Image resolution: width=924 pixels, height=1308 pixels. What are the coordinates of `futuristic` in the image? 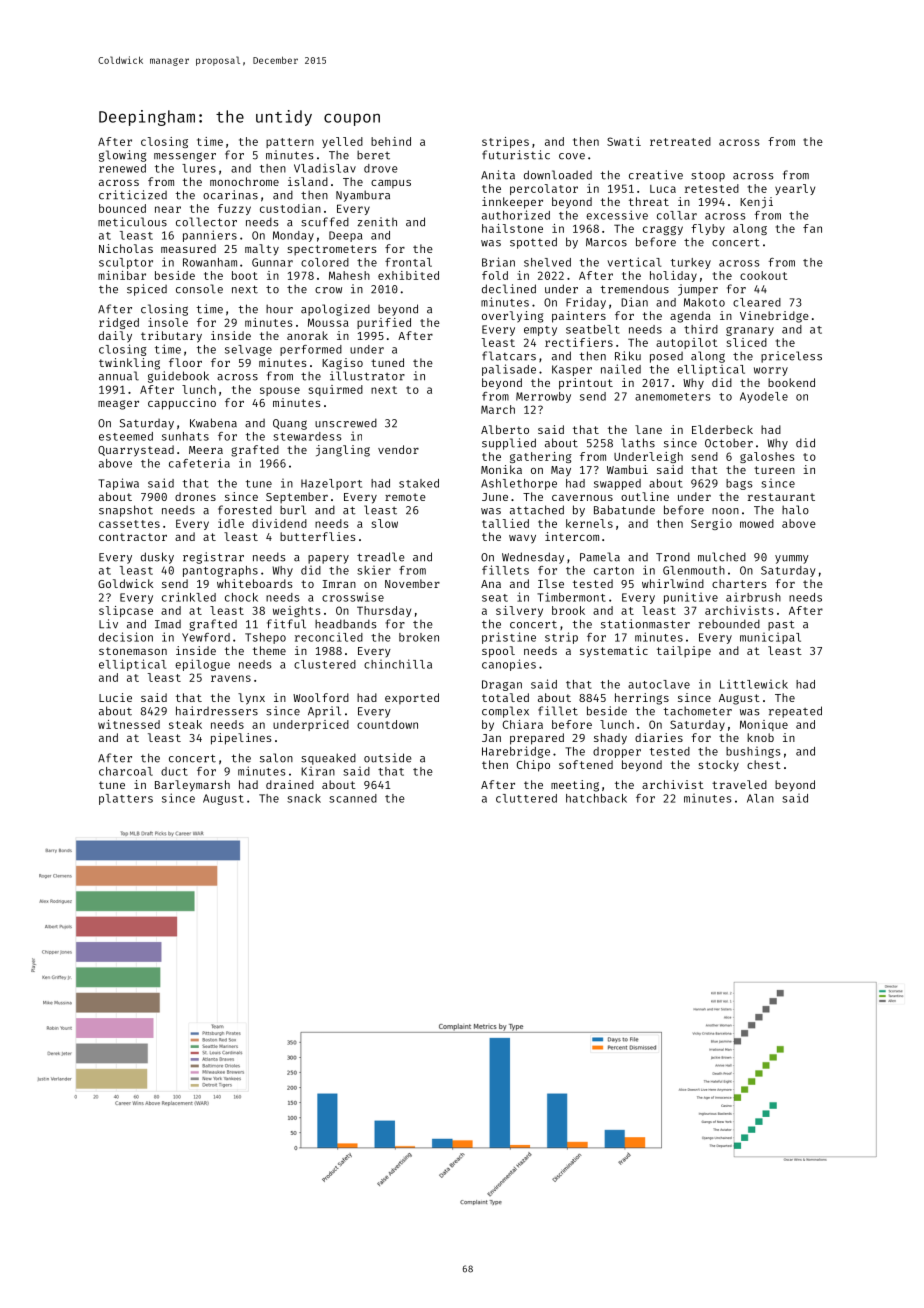 It's located at (516, 155).
